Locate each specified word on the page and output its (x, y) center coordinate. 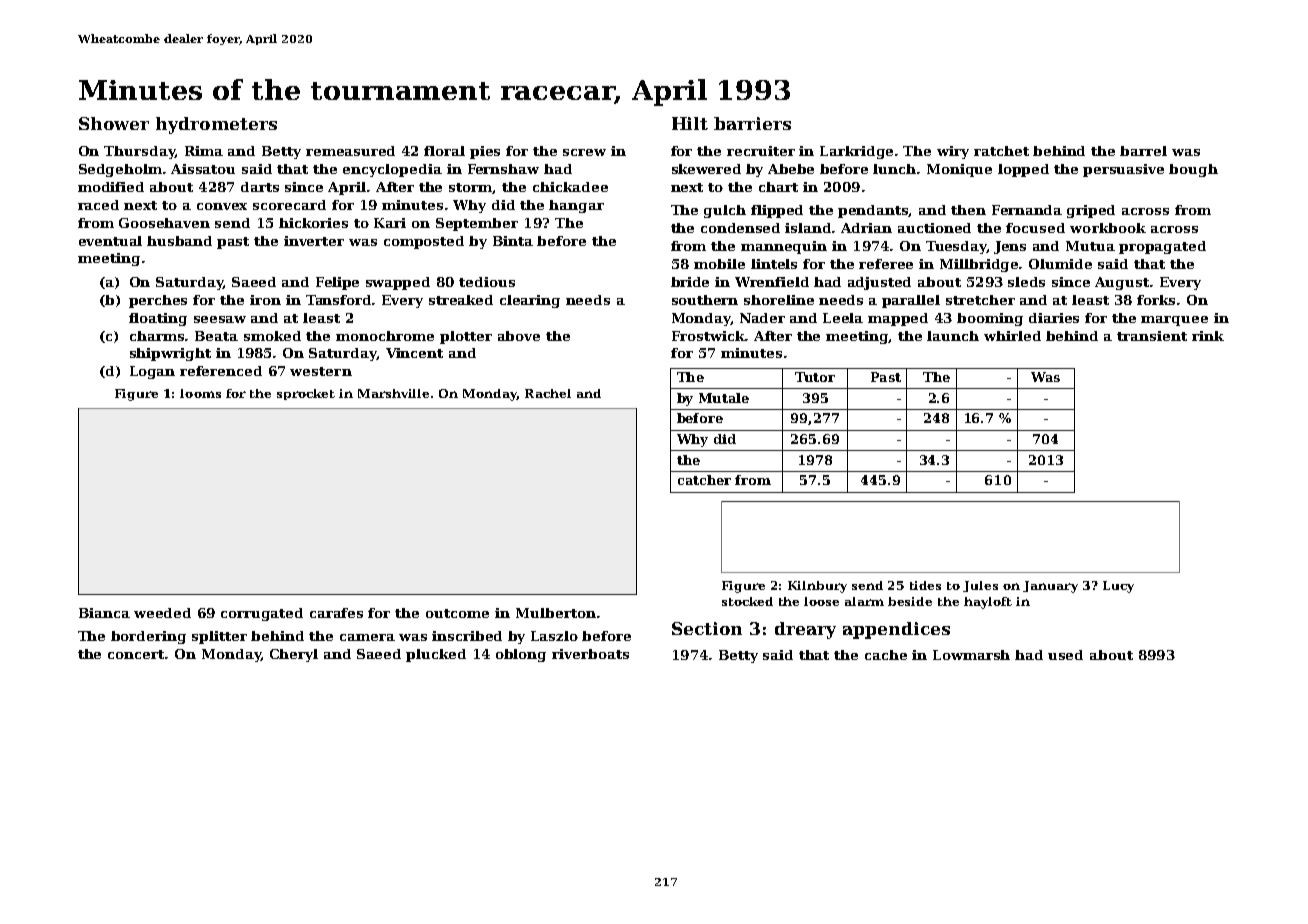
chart (778, 187)
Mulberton (556, 613)
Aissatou (203, 169)
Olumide (1060, 264)
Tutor (815, 377)
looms (200, 393)
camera (367, 637)
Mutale (724, 398)
